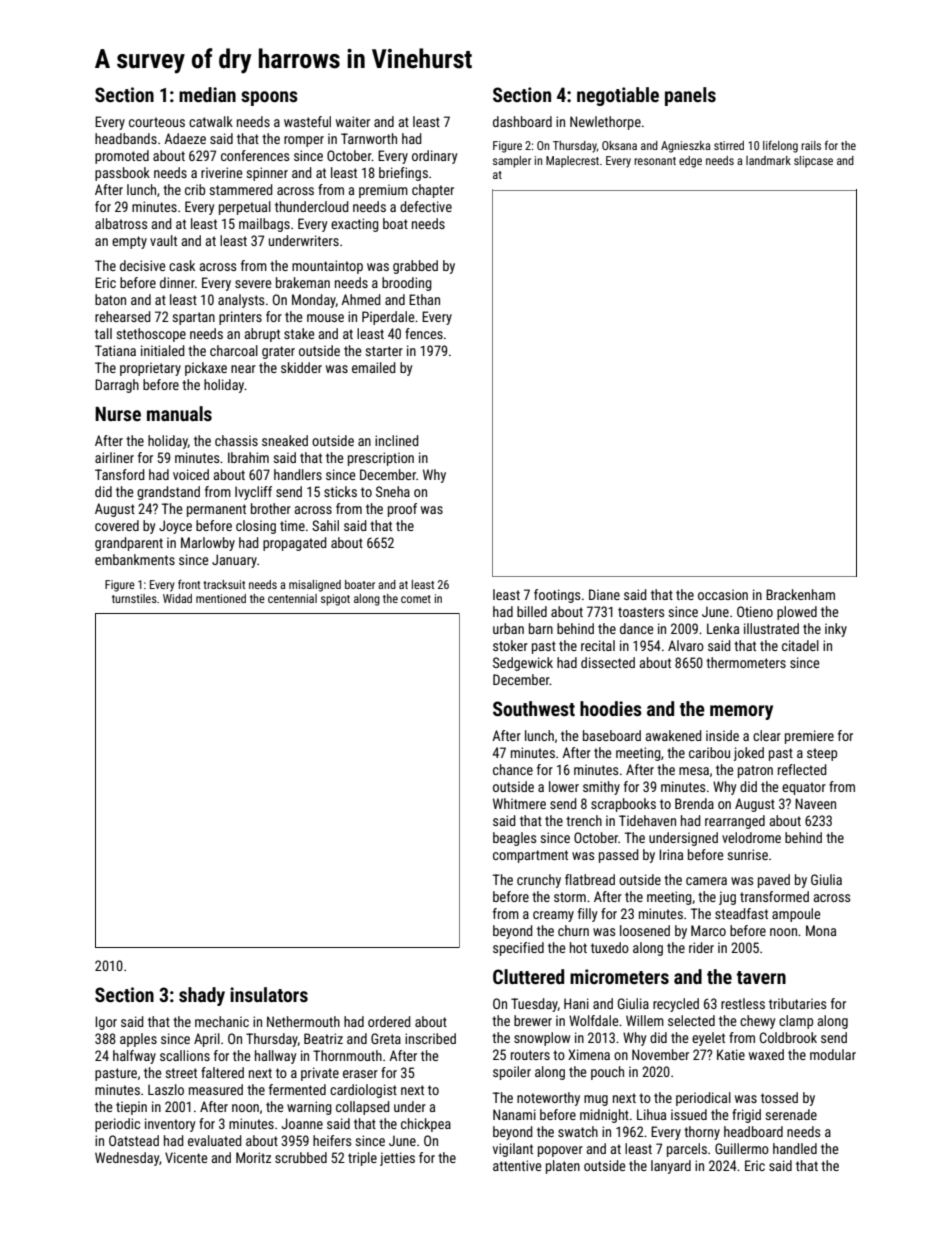 This image has width=952, height=1233. I want to click on chance, so click(513, 769).
